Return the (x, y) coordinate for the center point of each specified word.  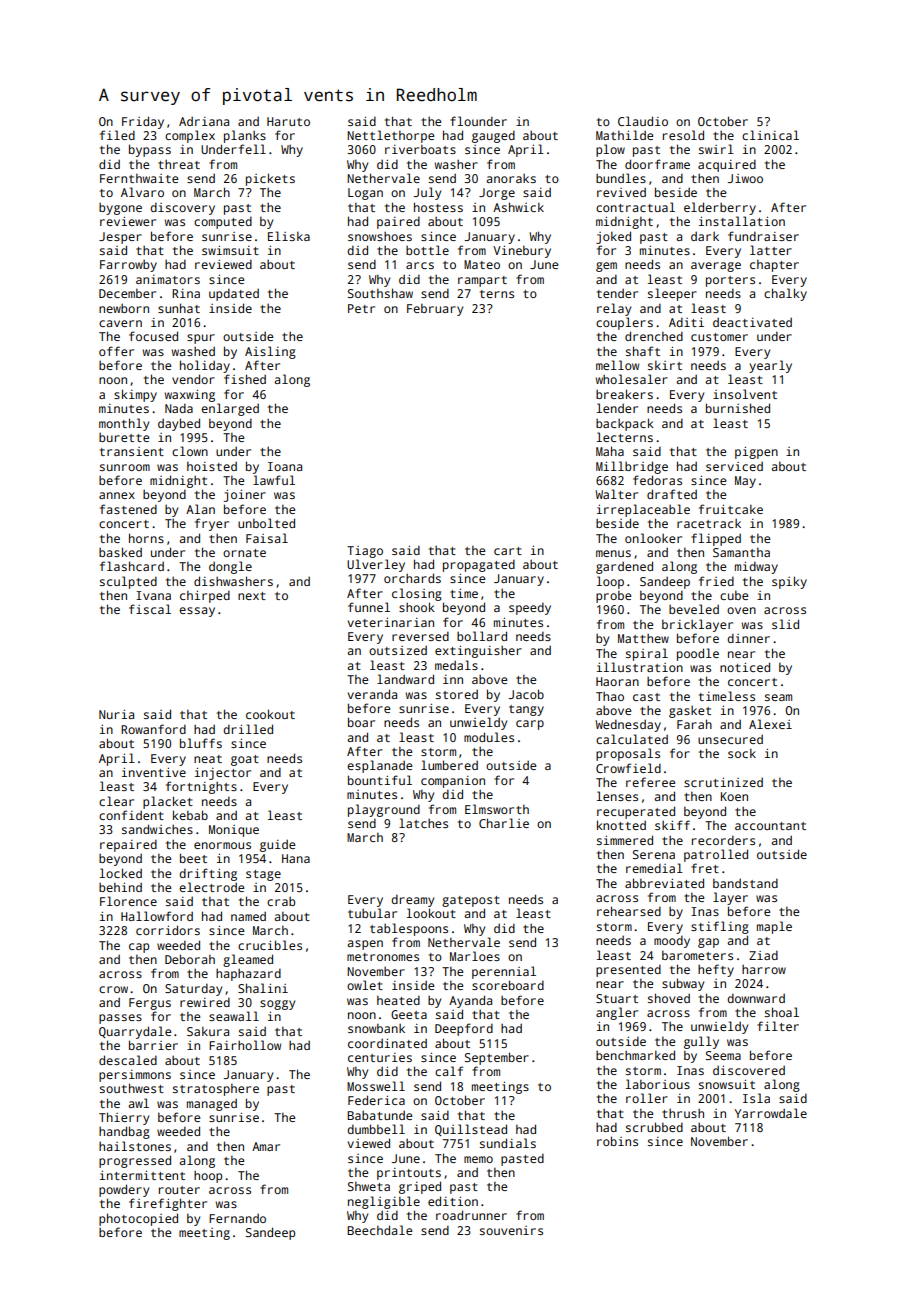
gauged (493, 136)
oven (741, 610)
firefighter (168, 1204)
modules (489, 737)
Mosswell (376, 1086)
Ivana (153, 595)
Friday (143, 122)
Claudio (643, 121)
